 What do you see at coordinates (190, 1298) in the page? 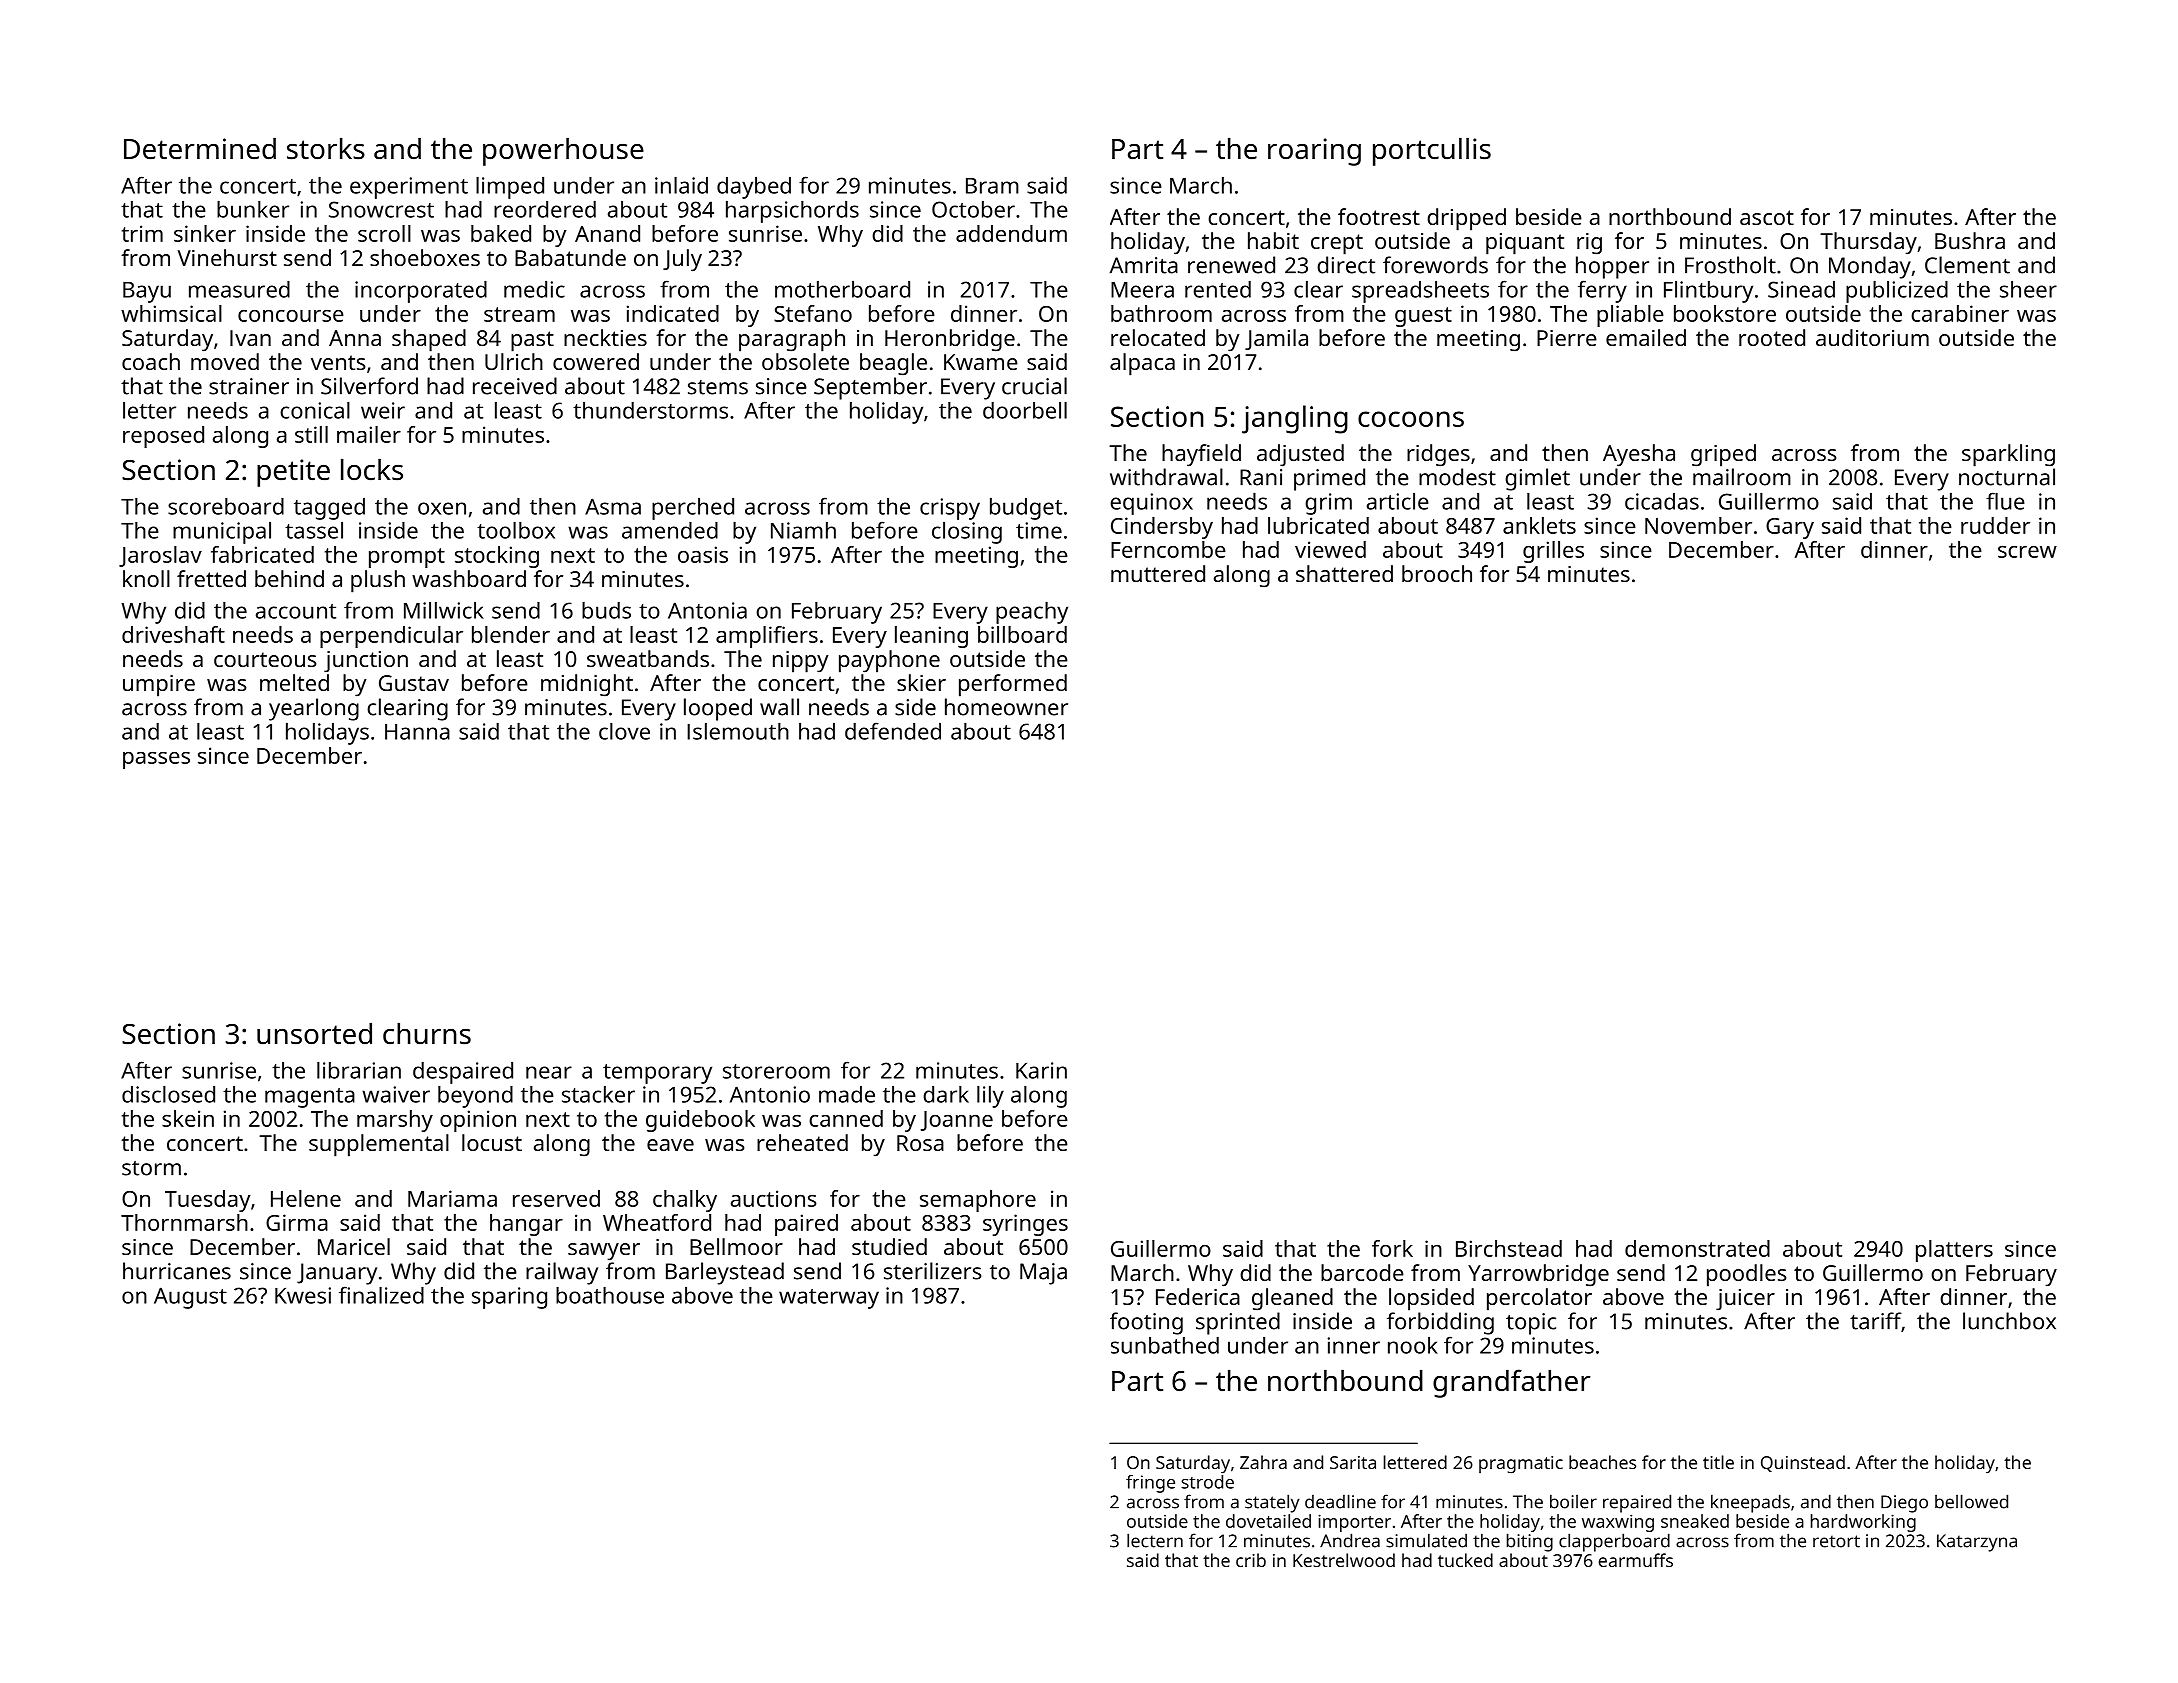
I see `August` at bounding box center [190, 1298].
